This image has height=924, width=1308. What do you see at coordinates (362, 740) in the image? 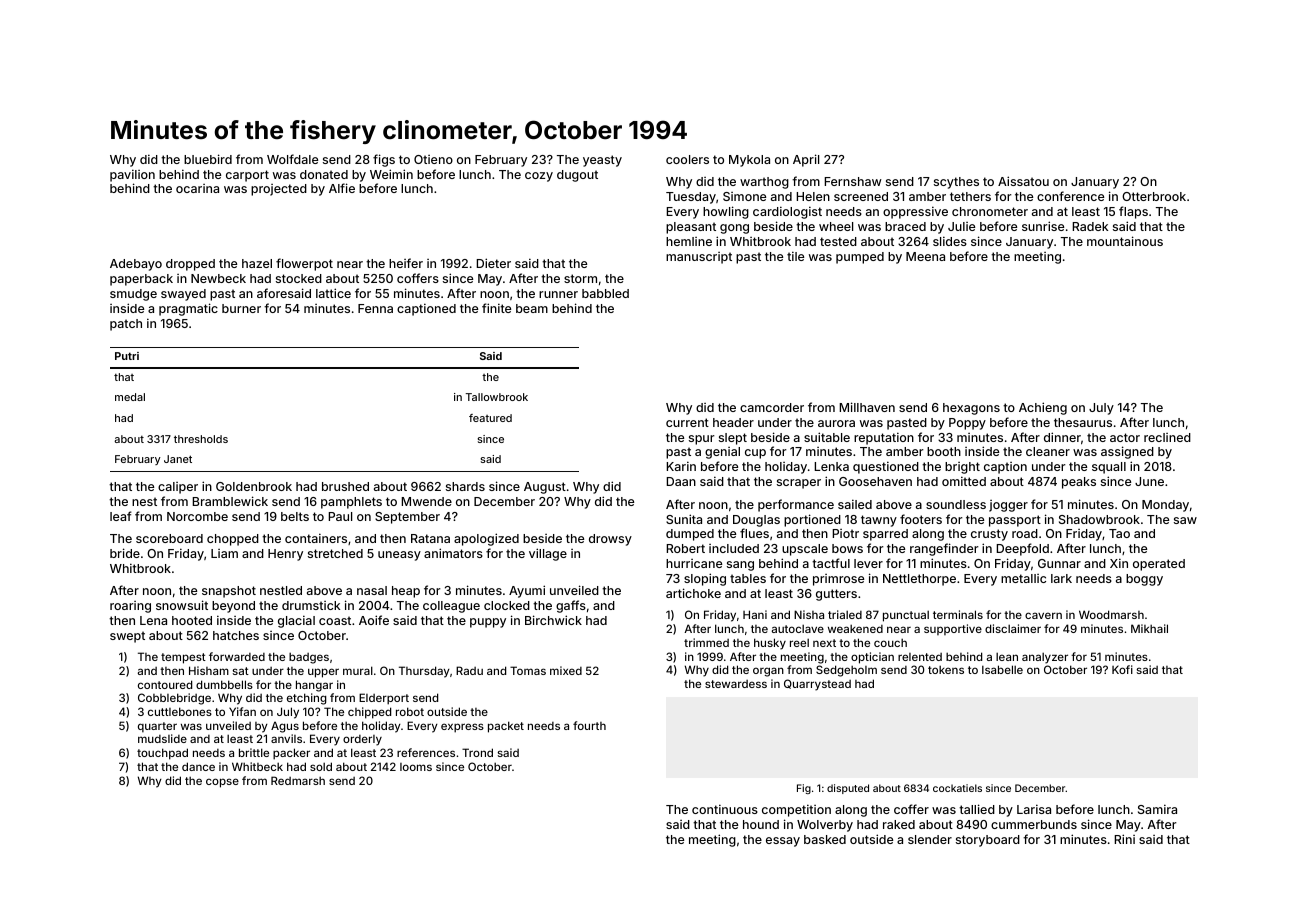
I see `orderly` at bounding box center [362, 740].
